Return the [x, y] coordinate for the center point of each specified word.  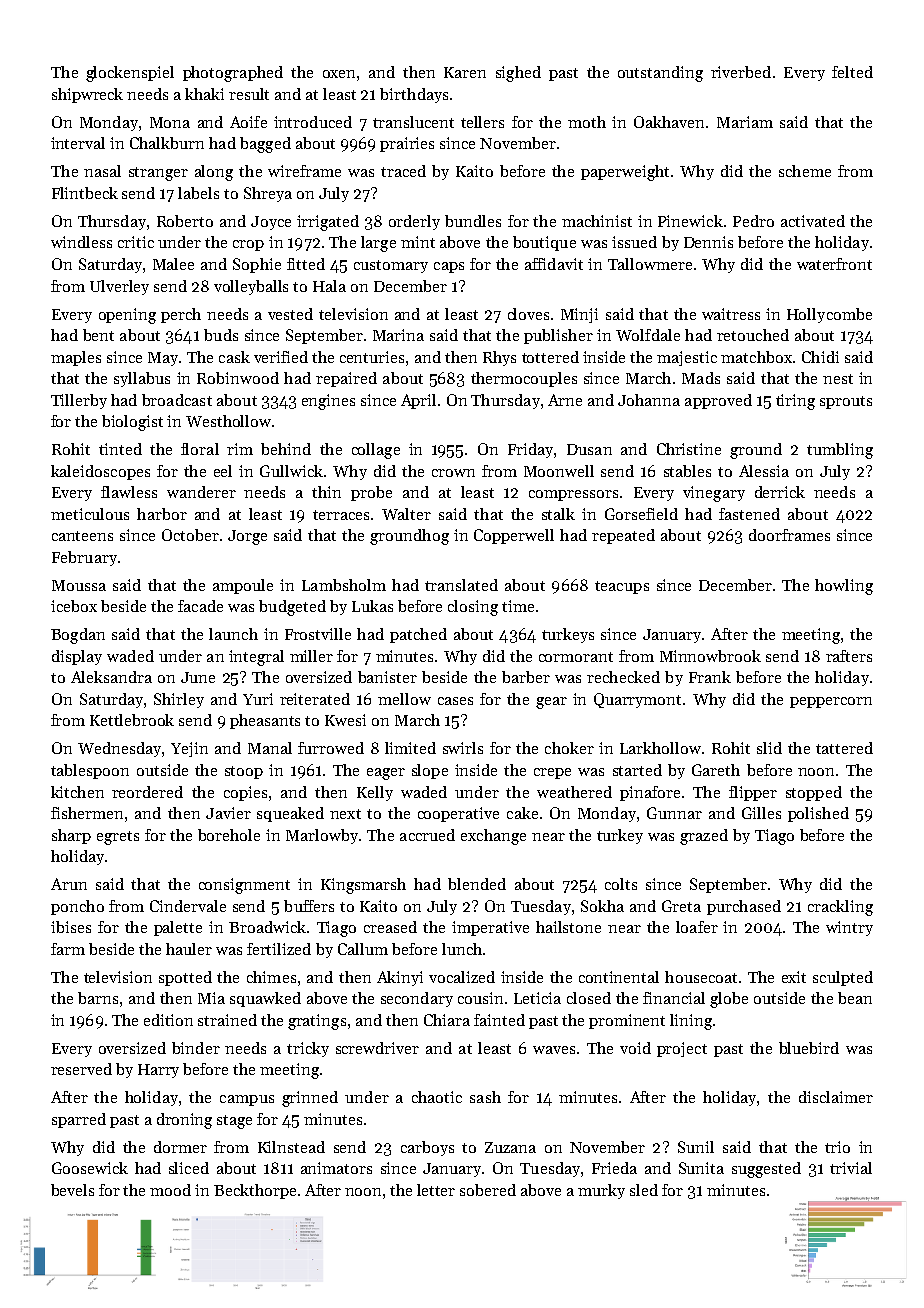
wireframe [304, 171]
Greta [681, 906]
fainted [499, 1020]
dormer [180, 1147]
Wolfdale [648, 335]
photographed [233, 74]
